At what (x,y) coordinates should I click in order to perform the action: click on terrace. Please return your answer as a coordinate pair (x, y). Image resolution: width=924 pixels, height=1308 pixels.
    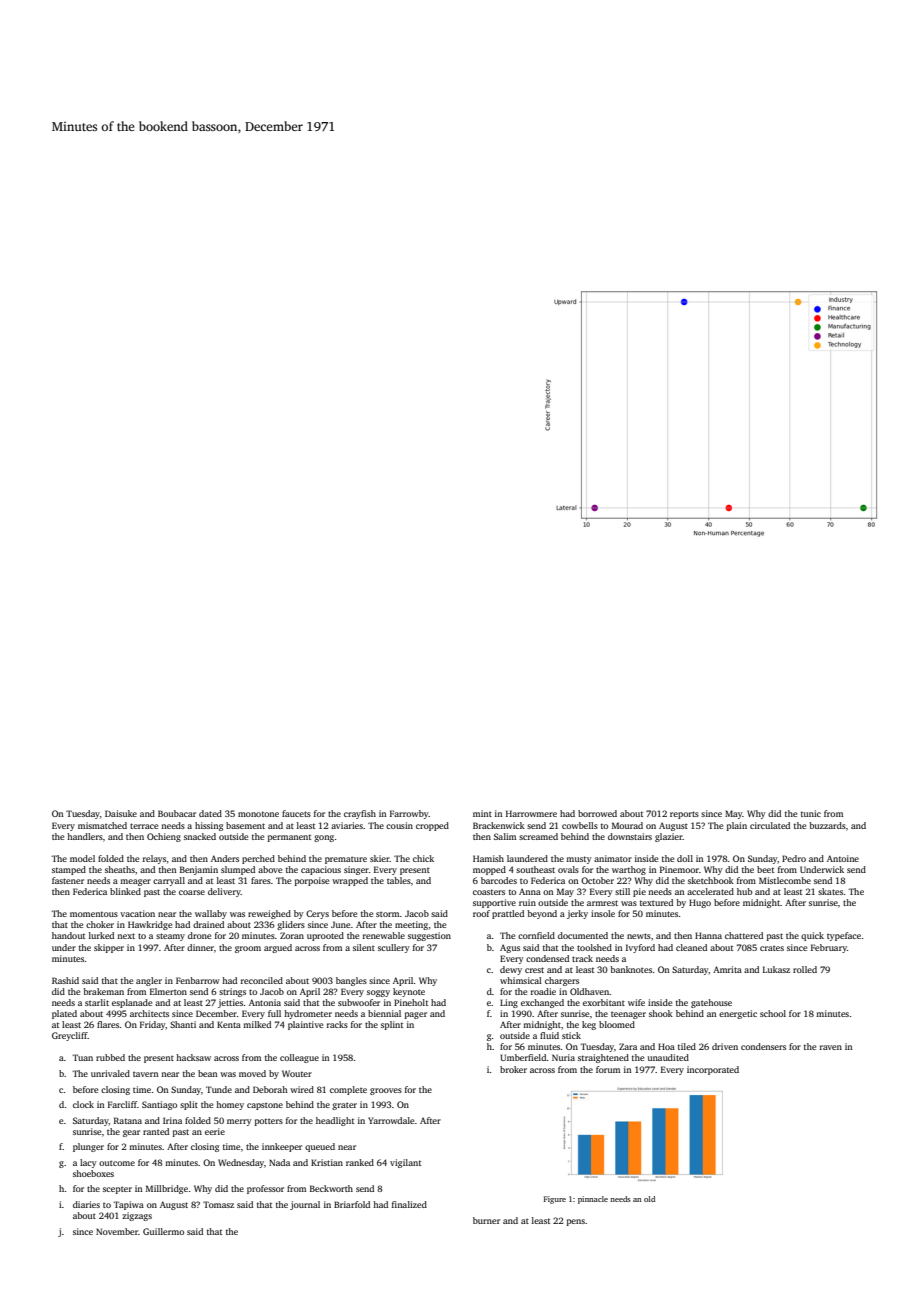
    Looking at the image, I should click on (144, 826).
